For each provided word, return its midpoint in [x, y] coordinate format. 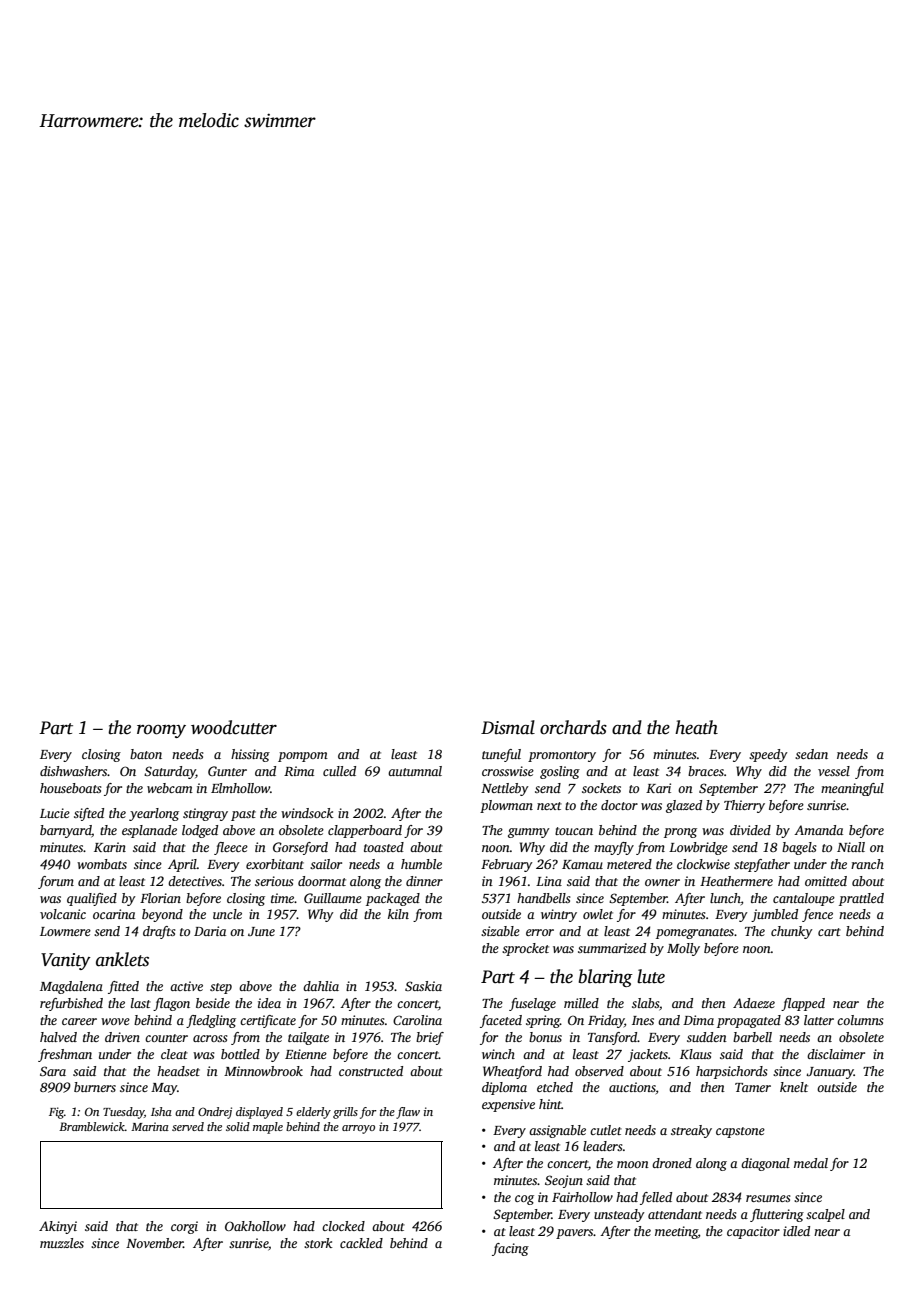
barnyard [65, 831]
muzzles [62, 1243]
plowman [506, 806]
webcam [170, 788]
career [79, 1021]
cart [829, 932]
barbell [752, 1037]
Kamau [582, 864]
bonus [545, 1037]
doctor [619, 805]
